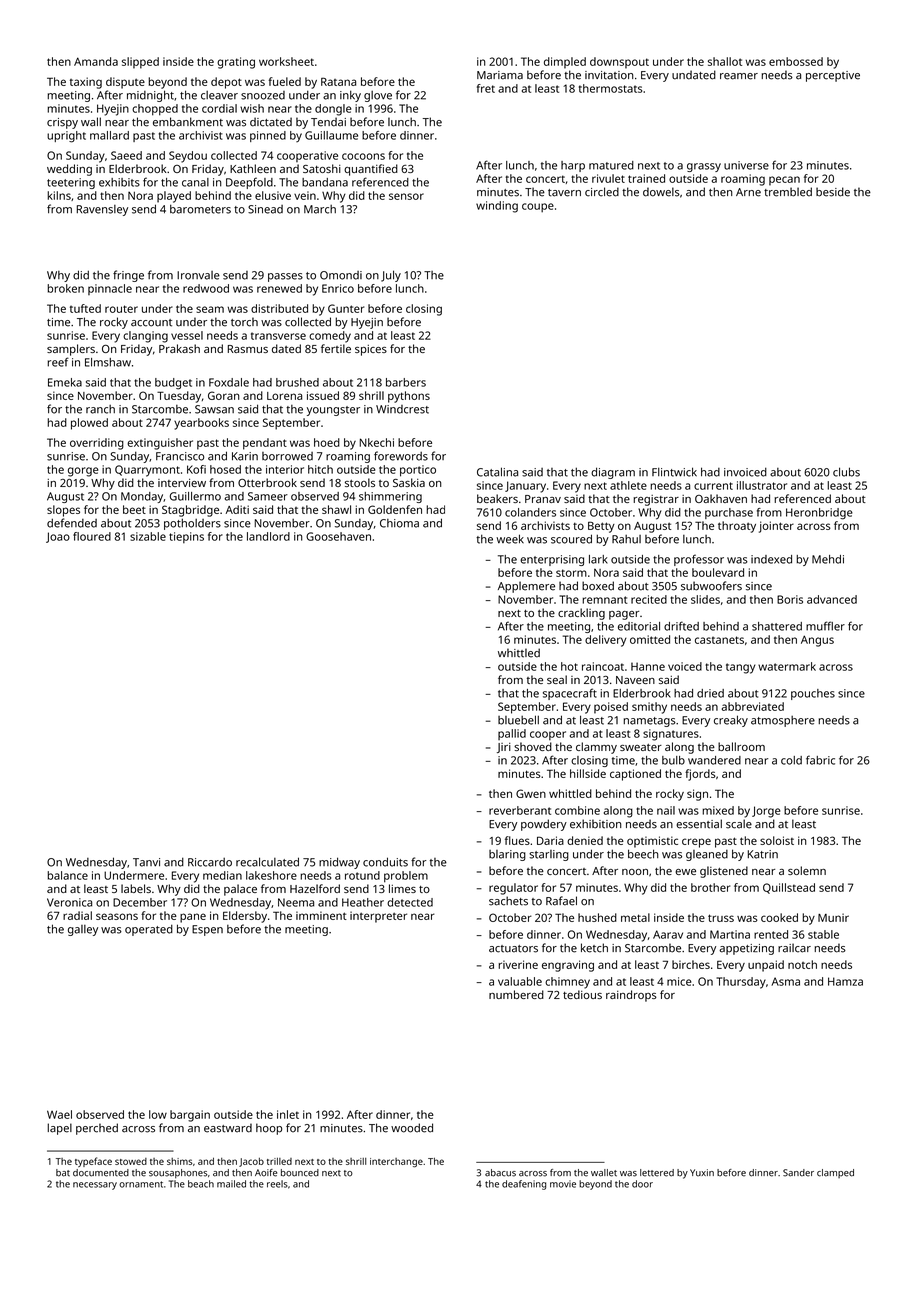 Image resolution: width=924 pixels, height=1308 pixels. Describe the element at coordinates (746, 165) in the screenshot. I see `universe` at that location.
